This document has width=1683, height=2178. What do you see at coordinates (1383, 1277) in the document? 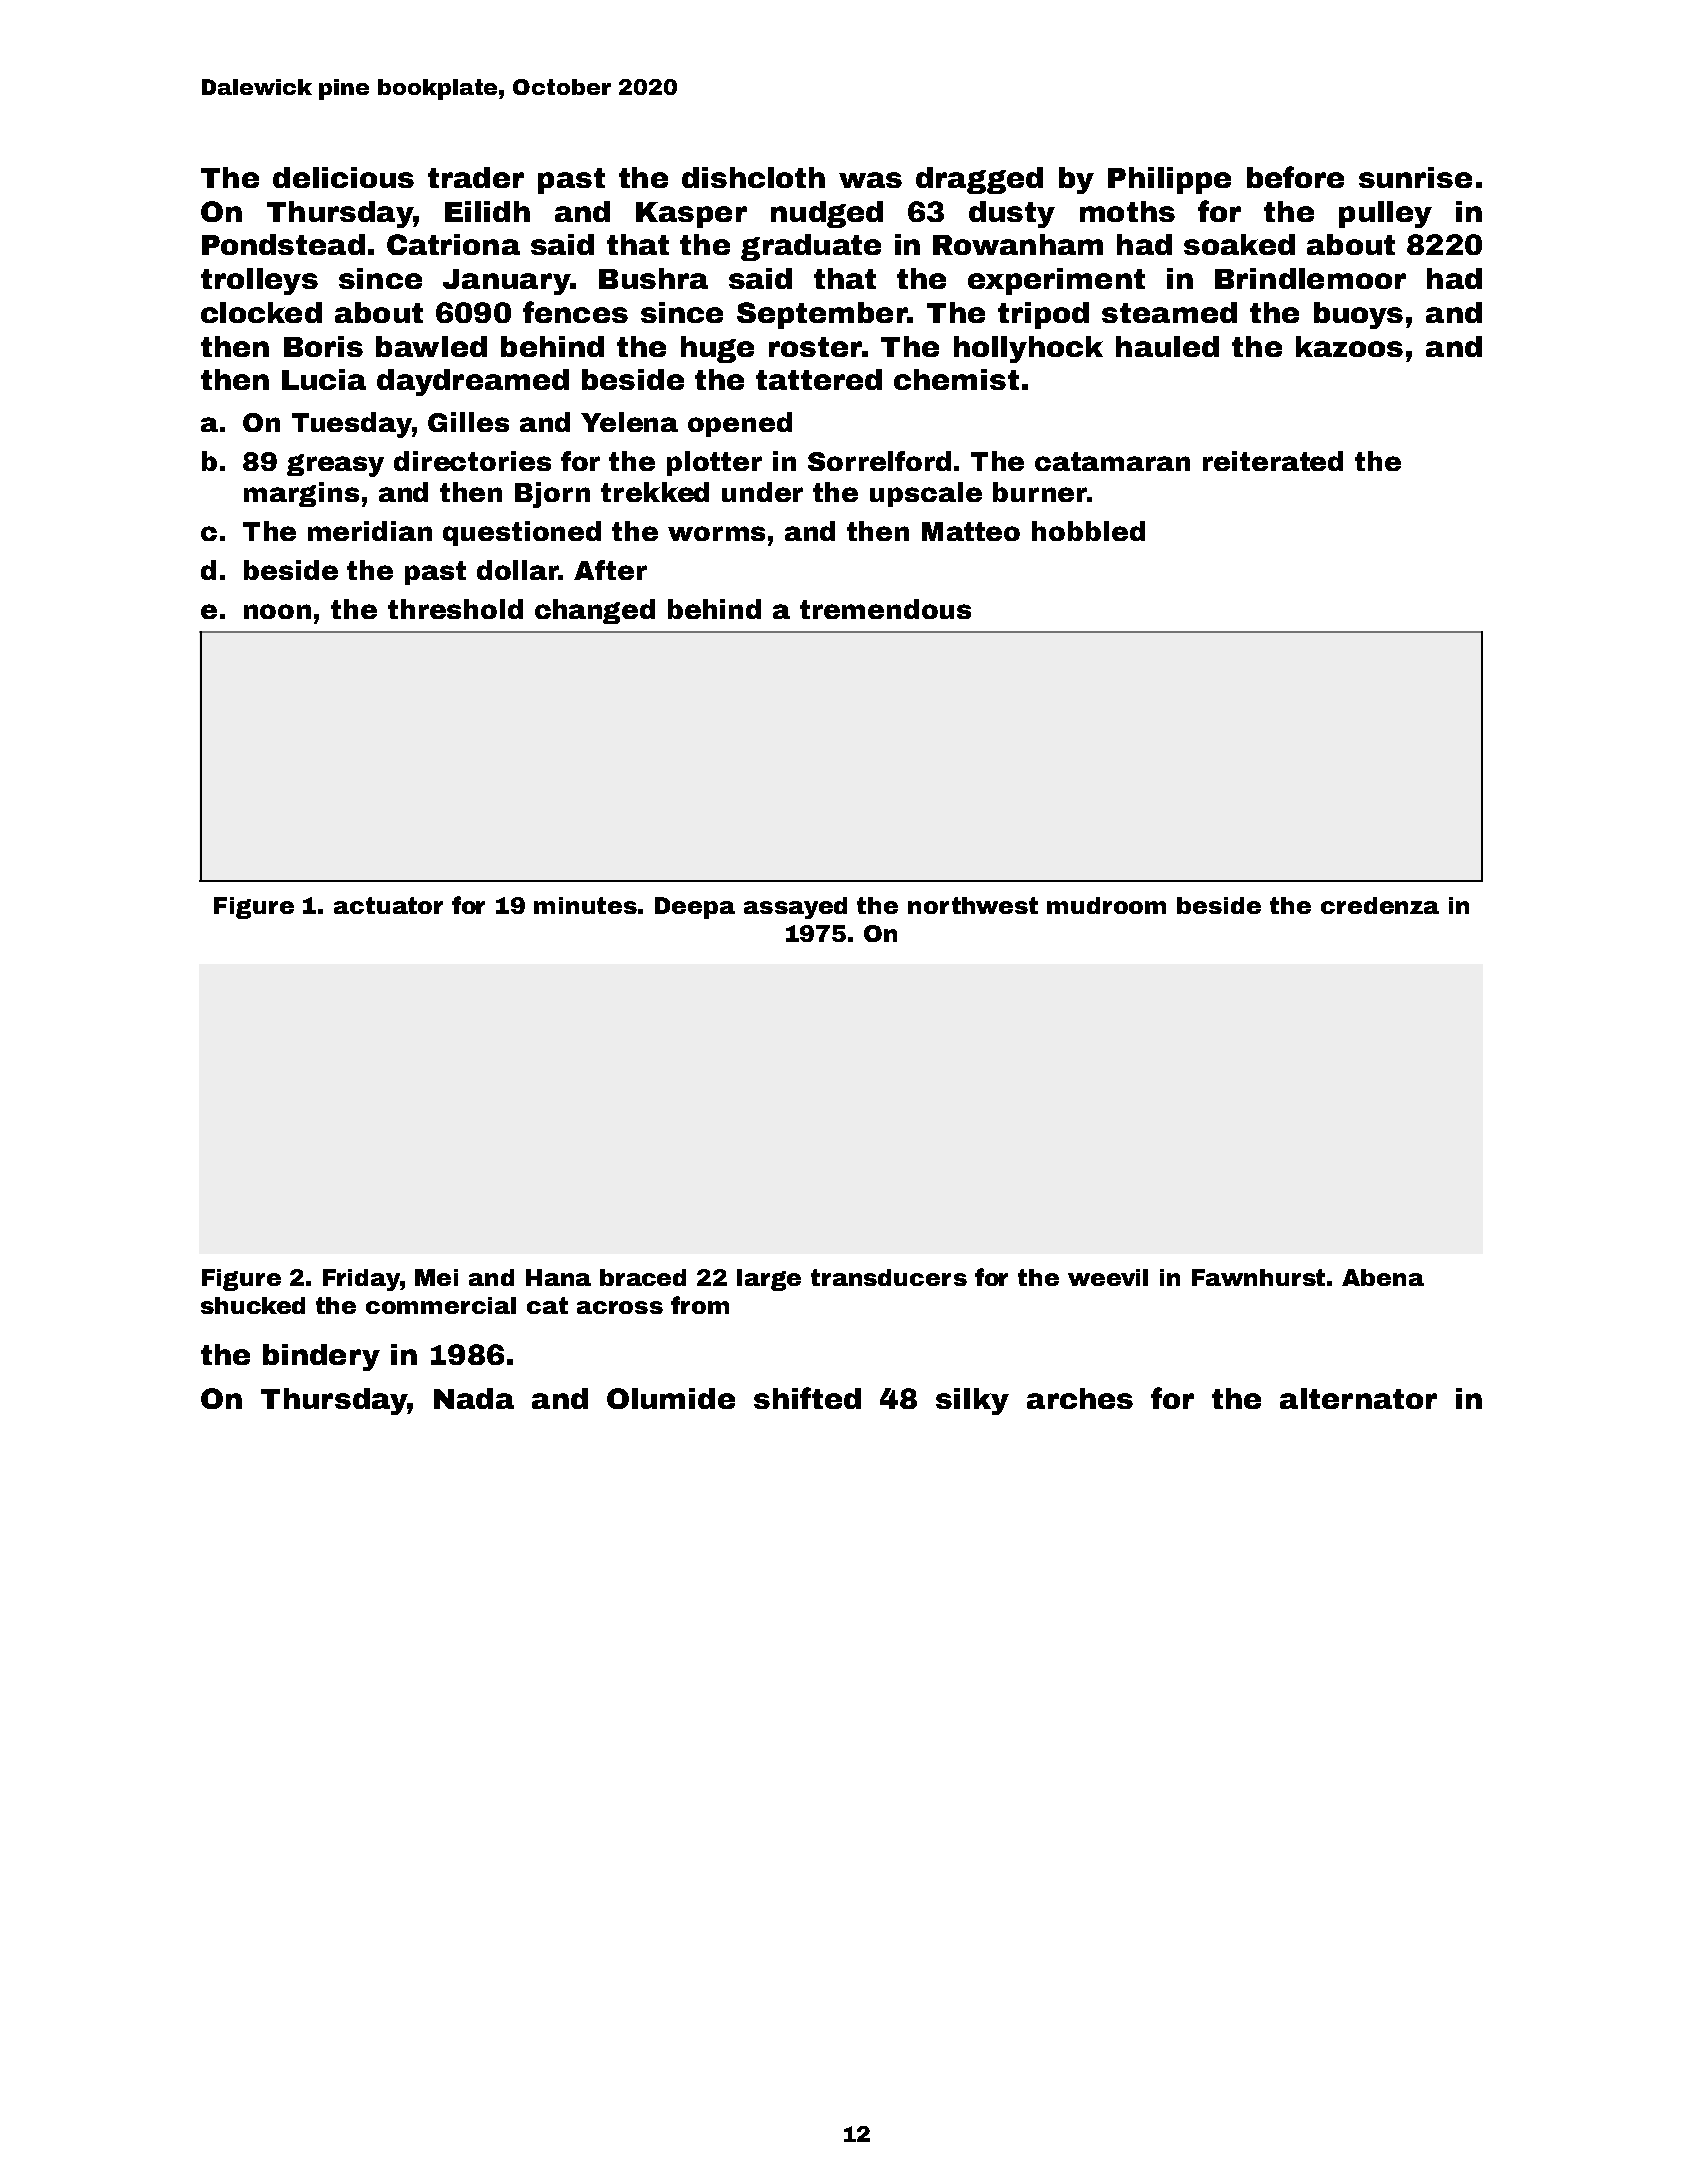
I see `Abena` at bounding box center [1383, 1277].
